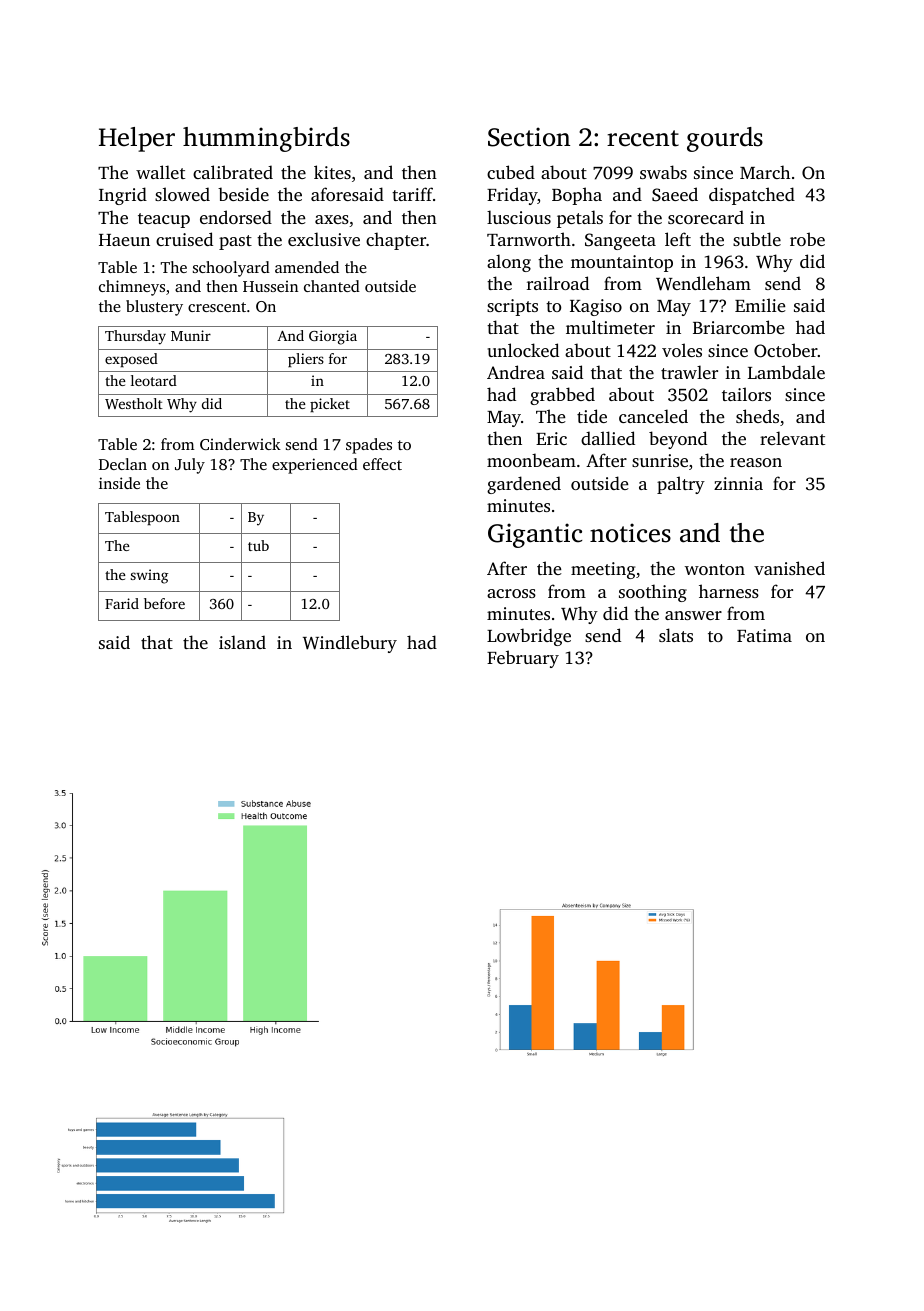 The image size is (924, 1311). What do you see at coordinates (266, 139) in the document?
I see `hummingbirds` at bounding box center [266, 139].
